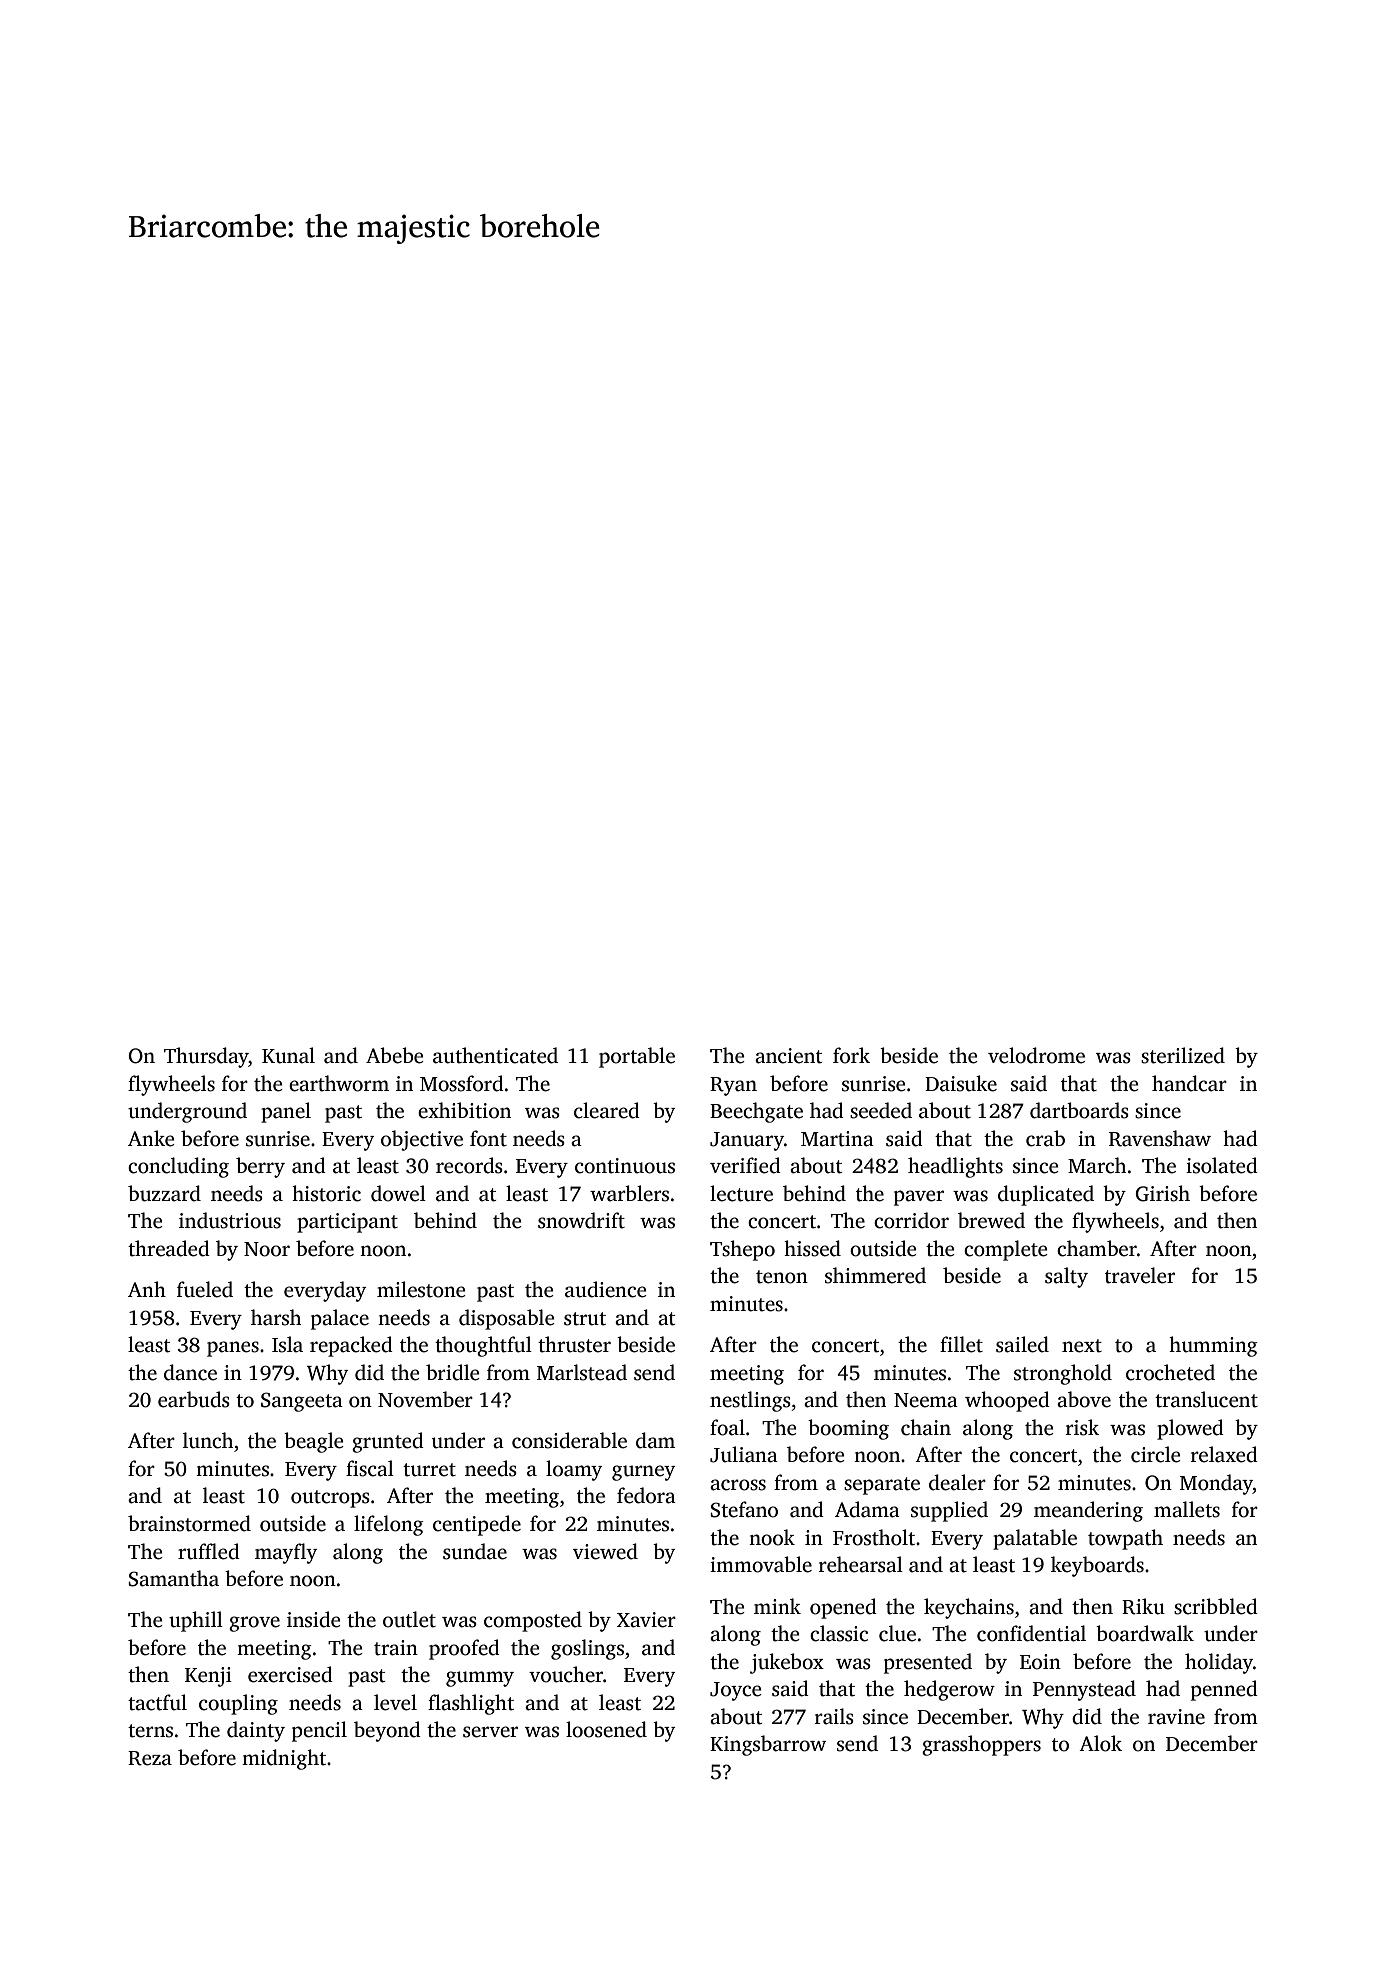  I want to click on nook, so click(772, 1537).
